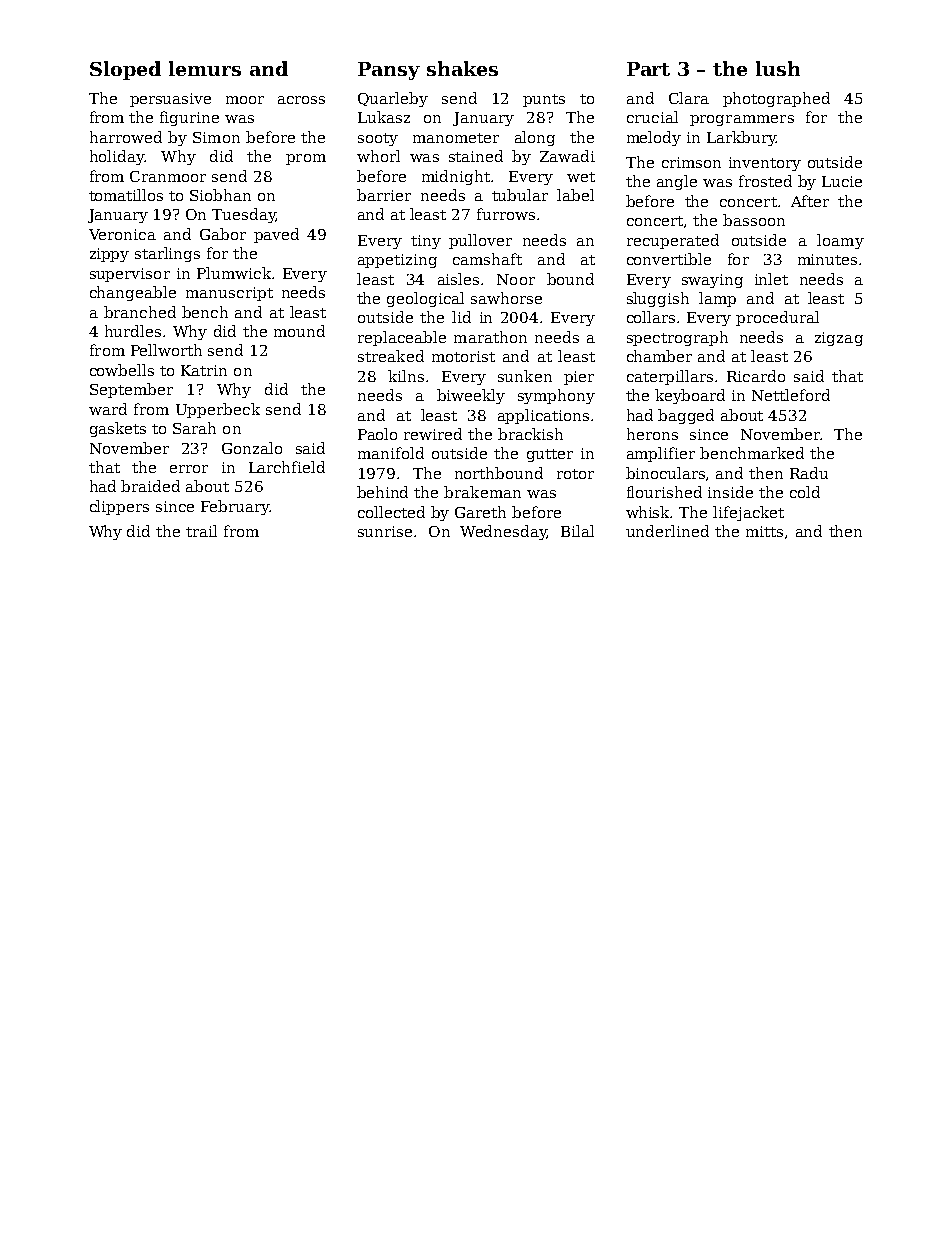 The width and height of the screenshot is (952, 1233). Describe the element at coordinates (839, 339) in the screenshot. I see `zigzag` at that location.
